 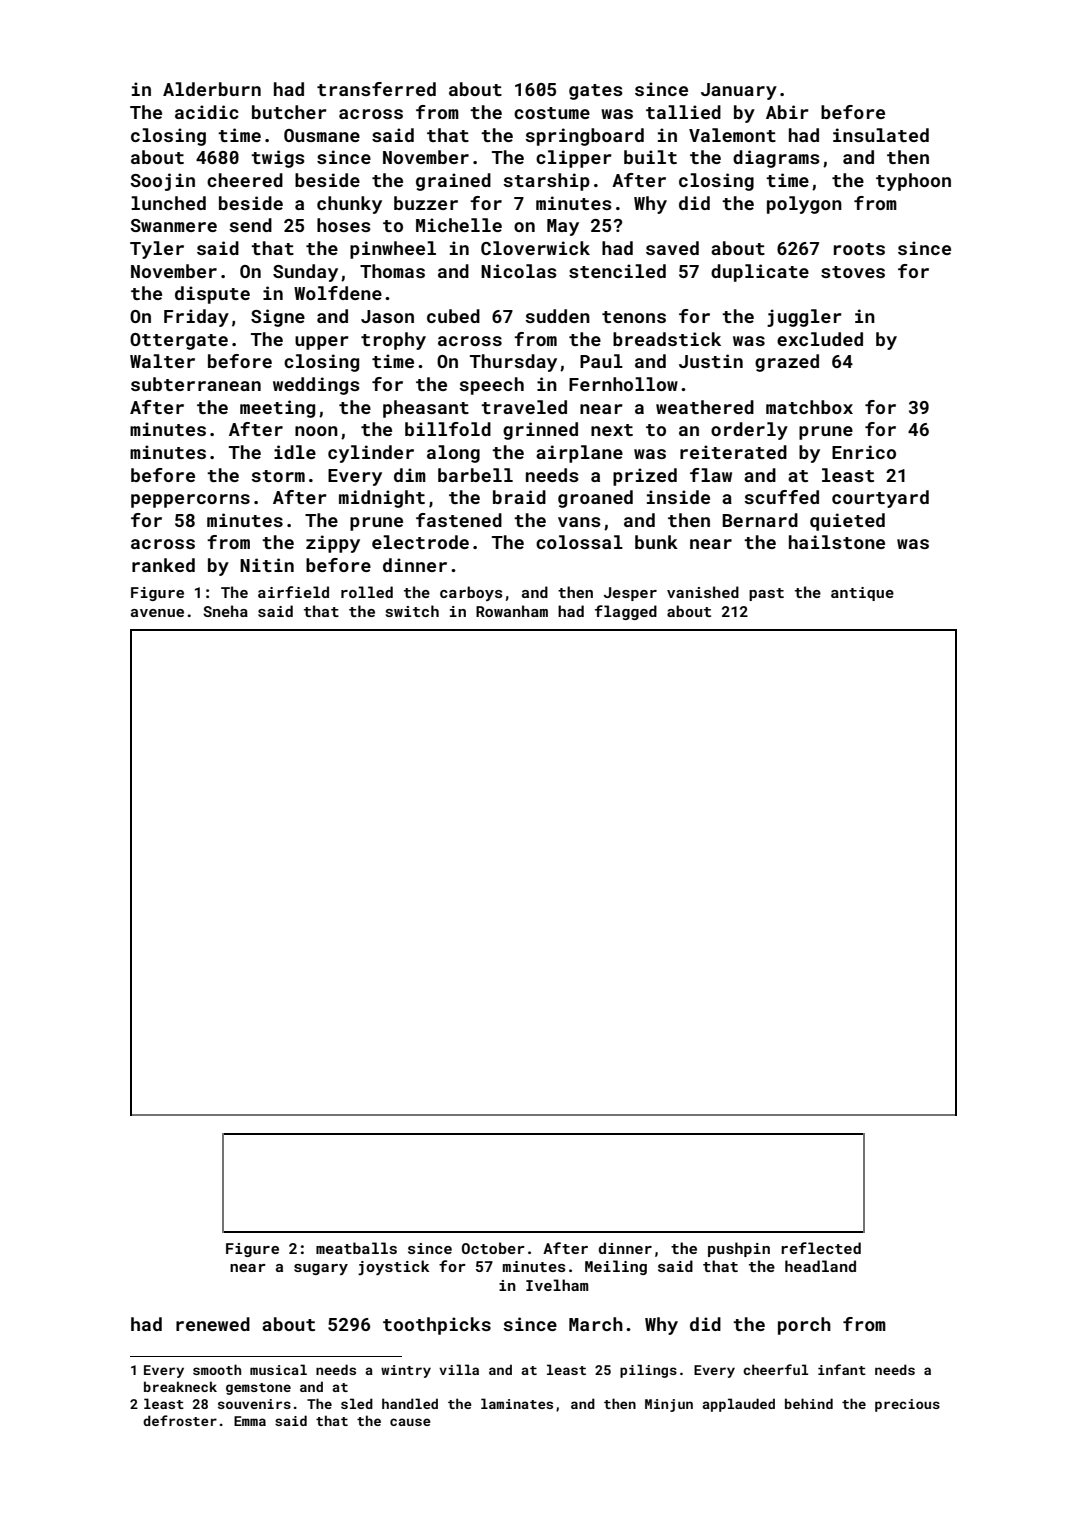 What do you see at coordinates (493, 1248) in the page?
I see `October` at bounding box center [493, 1248].
